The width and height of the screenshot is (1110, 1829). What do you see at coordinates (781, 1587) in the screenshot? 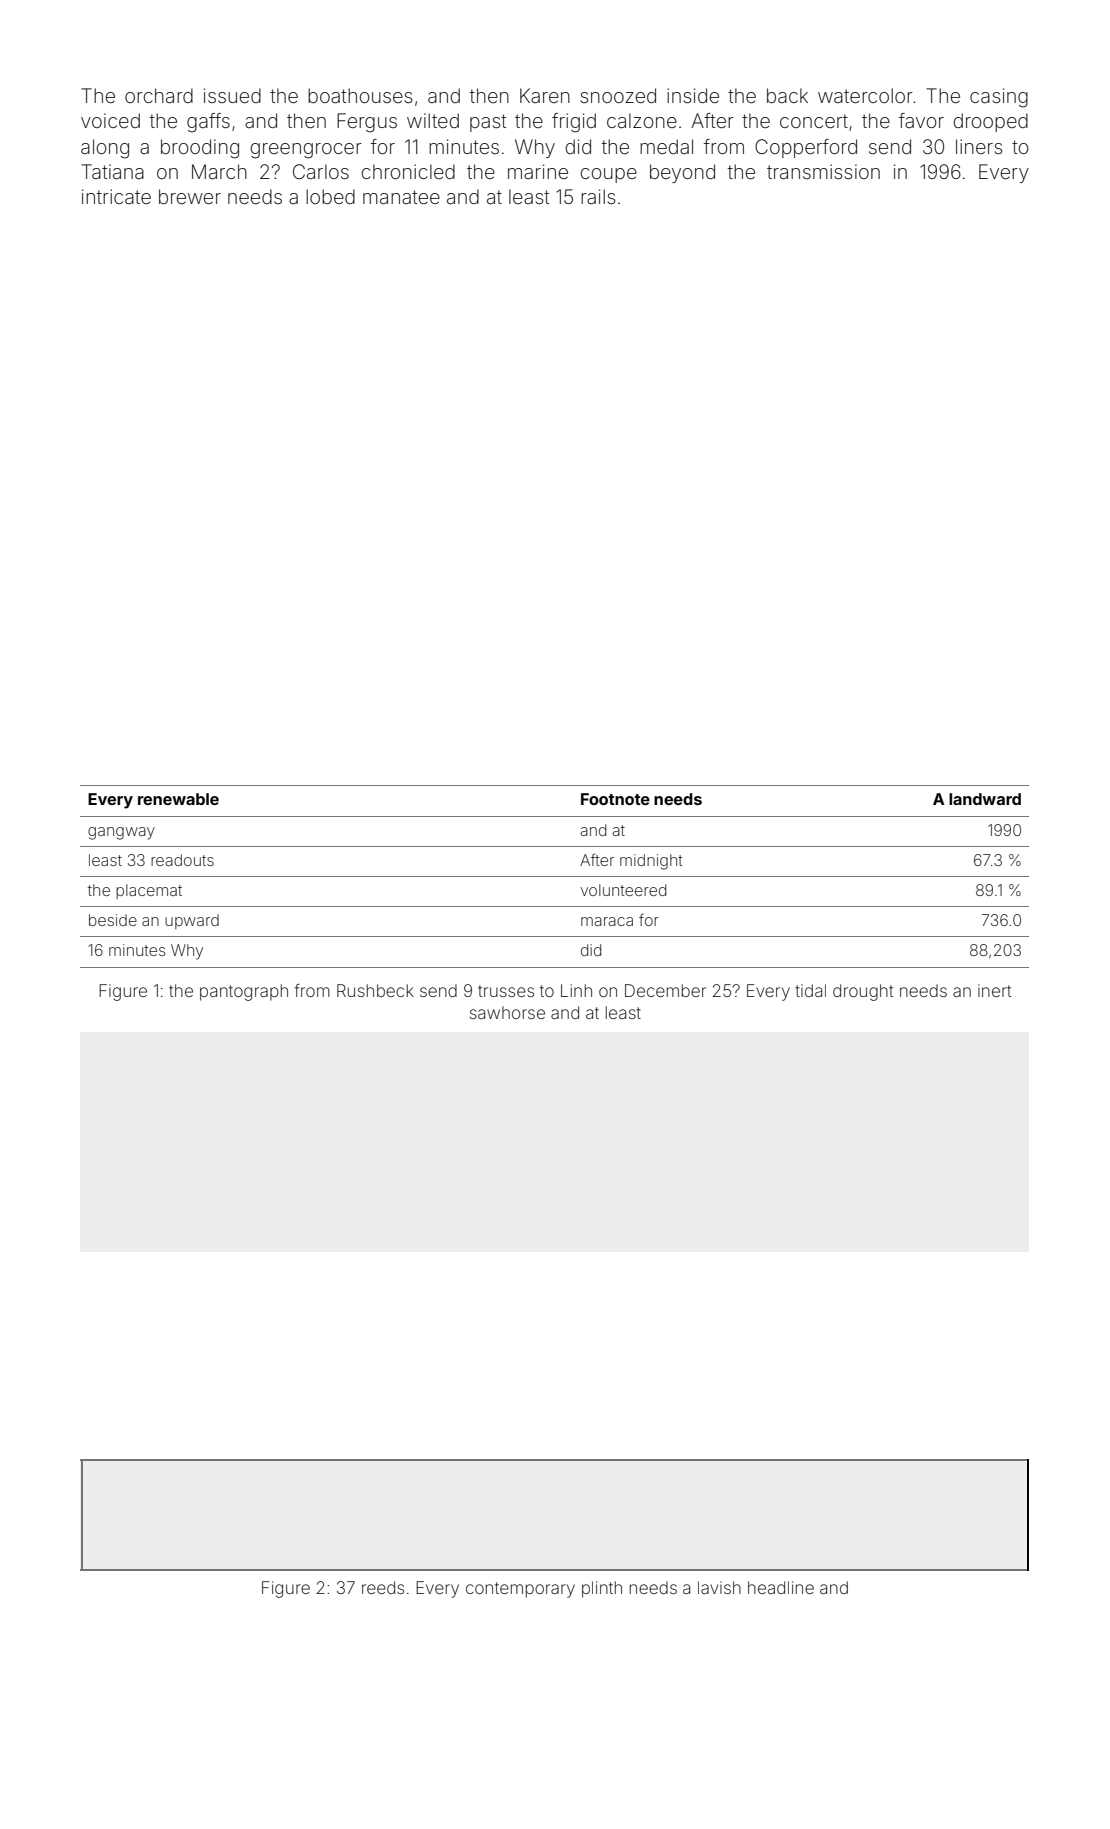
I see `headline` at bounding box center [781, 1587].
